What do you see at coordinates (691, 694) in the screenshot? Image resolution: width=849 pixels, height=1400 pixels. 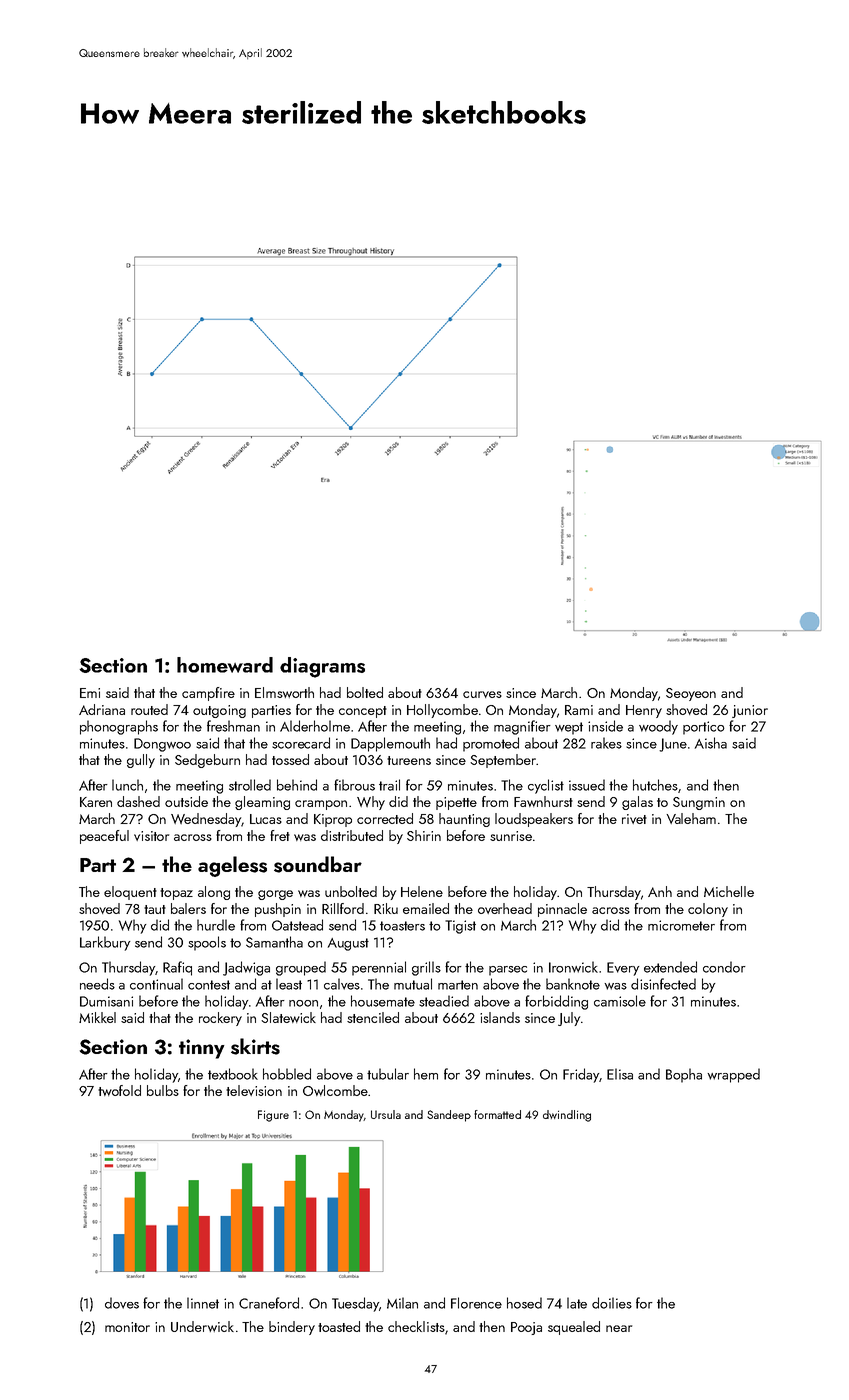 I see `Seoyeon` at bounding box center [691, 694].
